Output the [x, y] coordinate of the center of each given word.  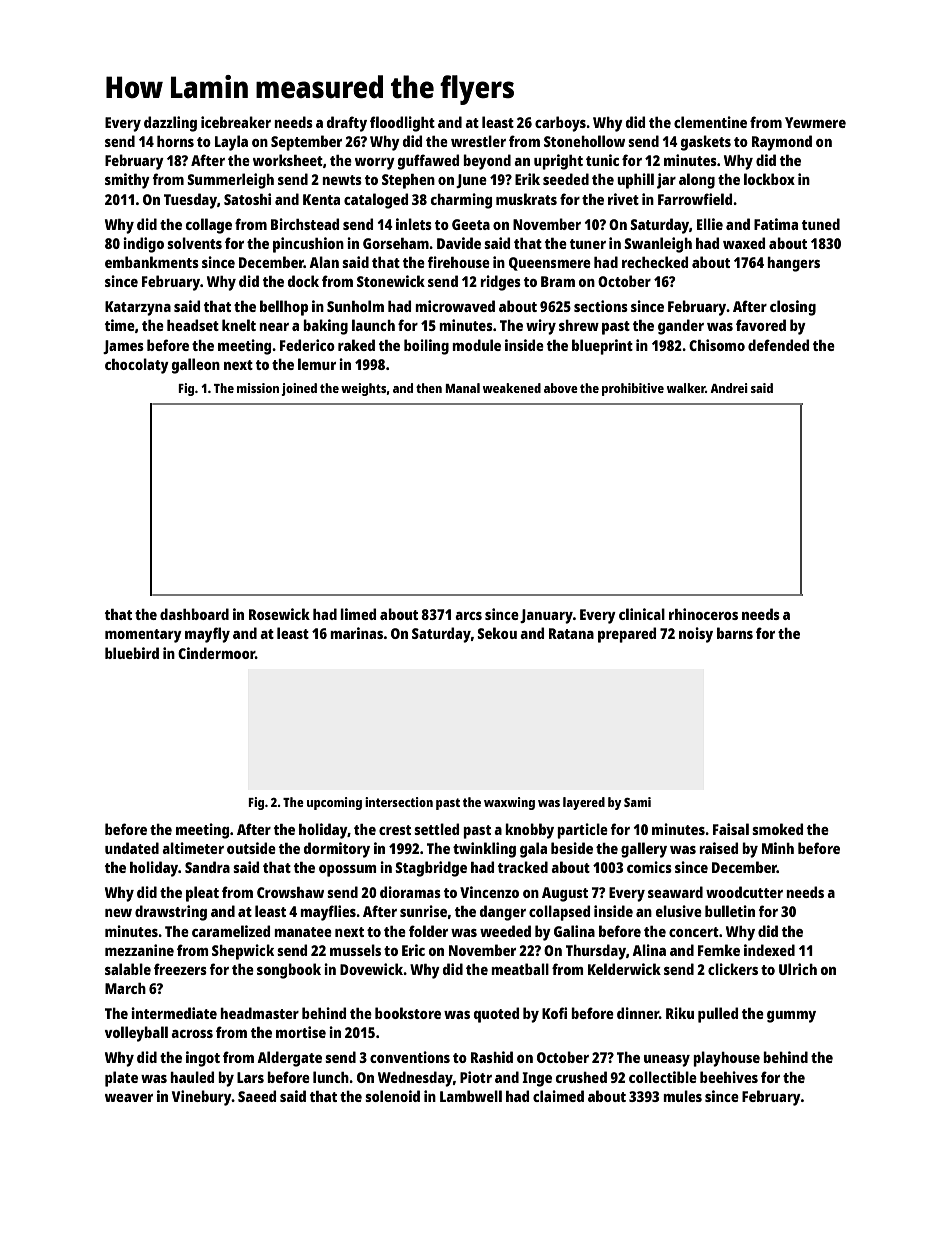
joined [299, 389]
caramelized [231, 931]
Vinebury [202, 1098]
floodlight [402, 124]
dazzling [170, 124]
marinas [356, 633]
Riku [680, 1013]
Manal [462, 388]
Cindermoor [216, 653]
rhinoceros [703, 614]
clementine [710, 122]
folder [428, 931]
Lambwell [471, 1096]
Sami [637, 802]
